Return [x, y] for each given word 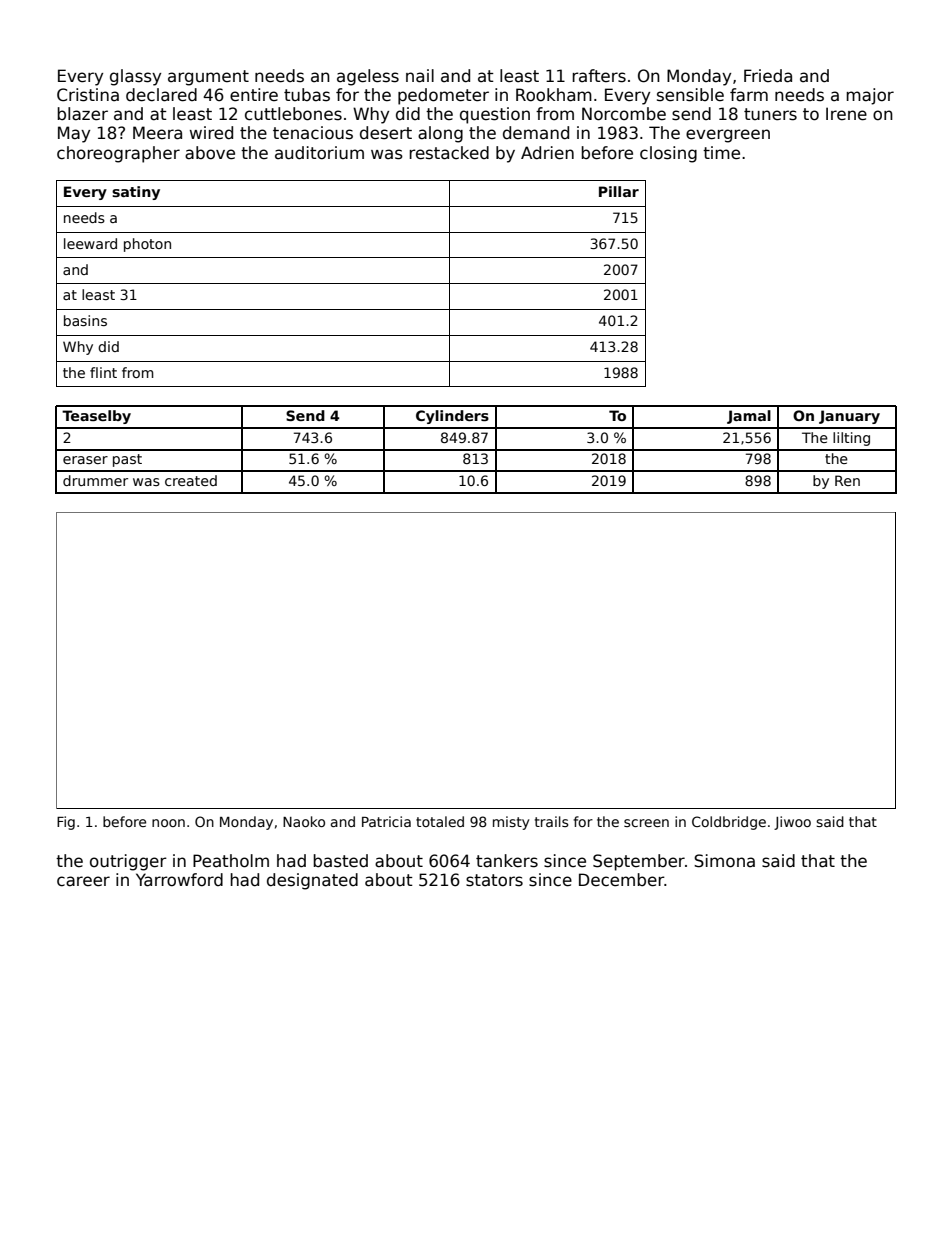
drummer [95, 480]
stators [494, 880]
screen [646, 823]
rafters [599, 76]
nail [420, 76]
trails [551, 821]
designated [312, 881]
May [74, 134]
